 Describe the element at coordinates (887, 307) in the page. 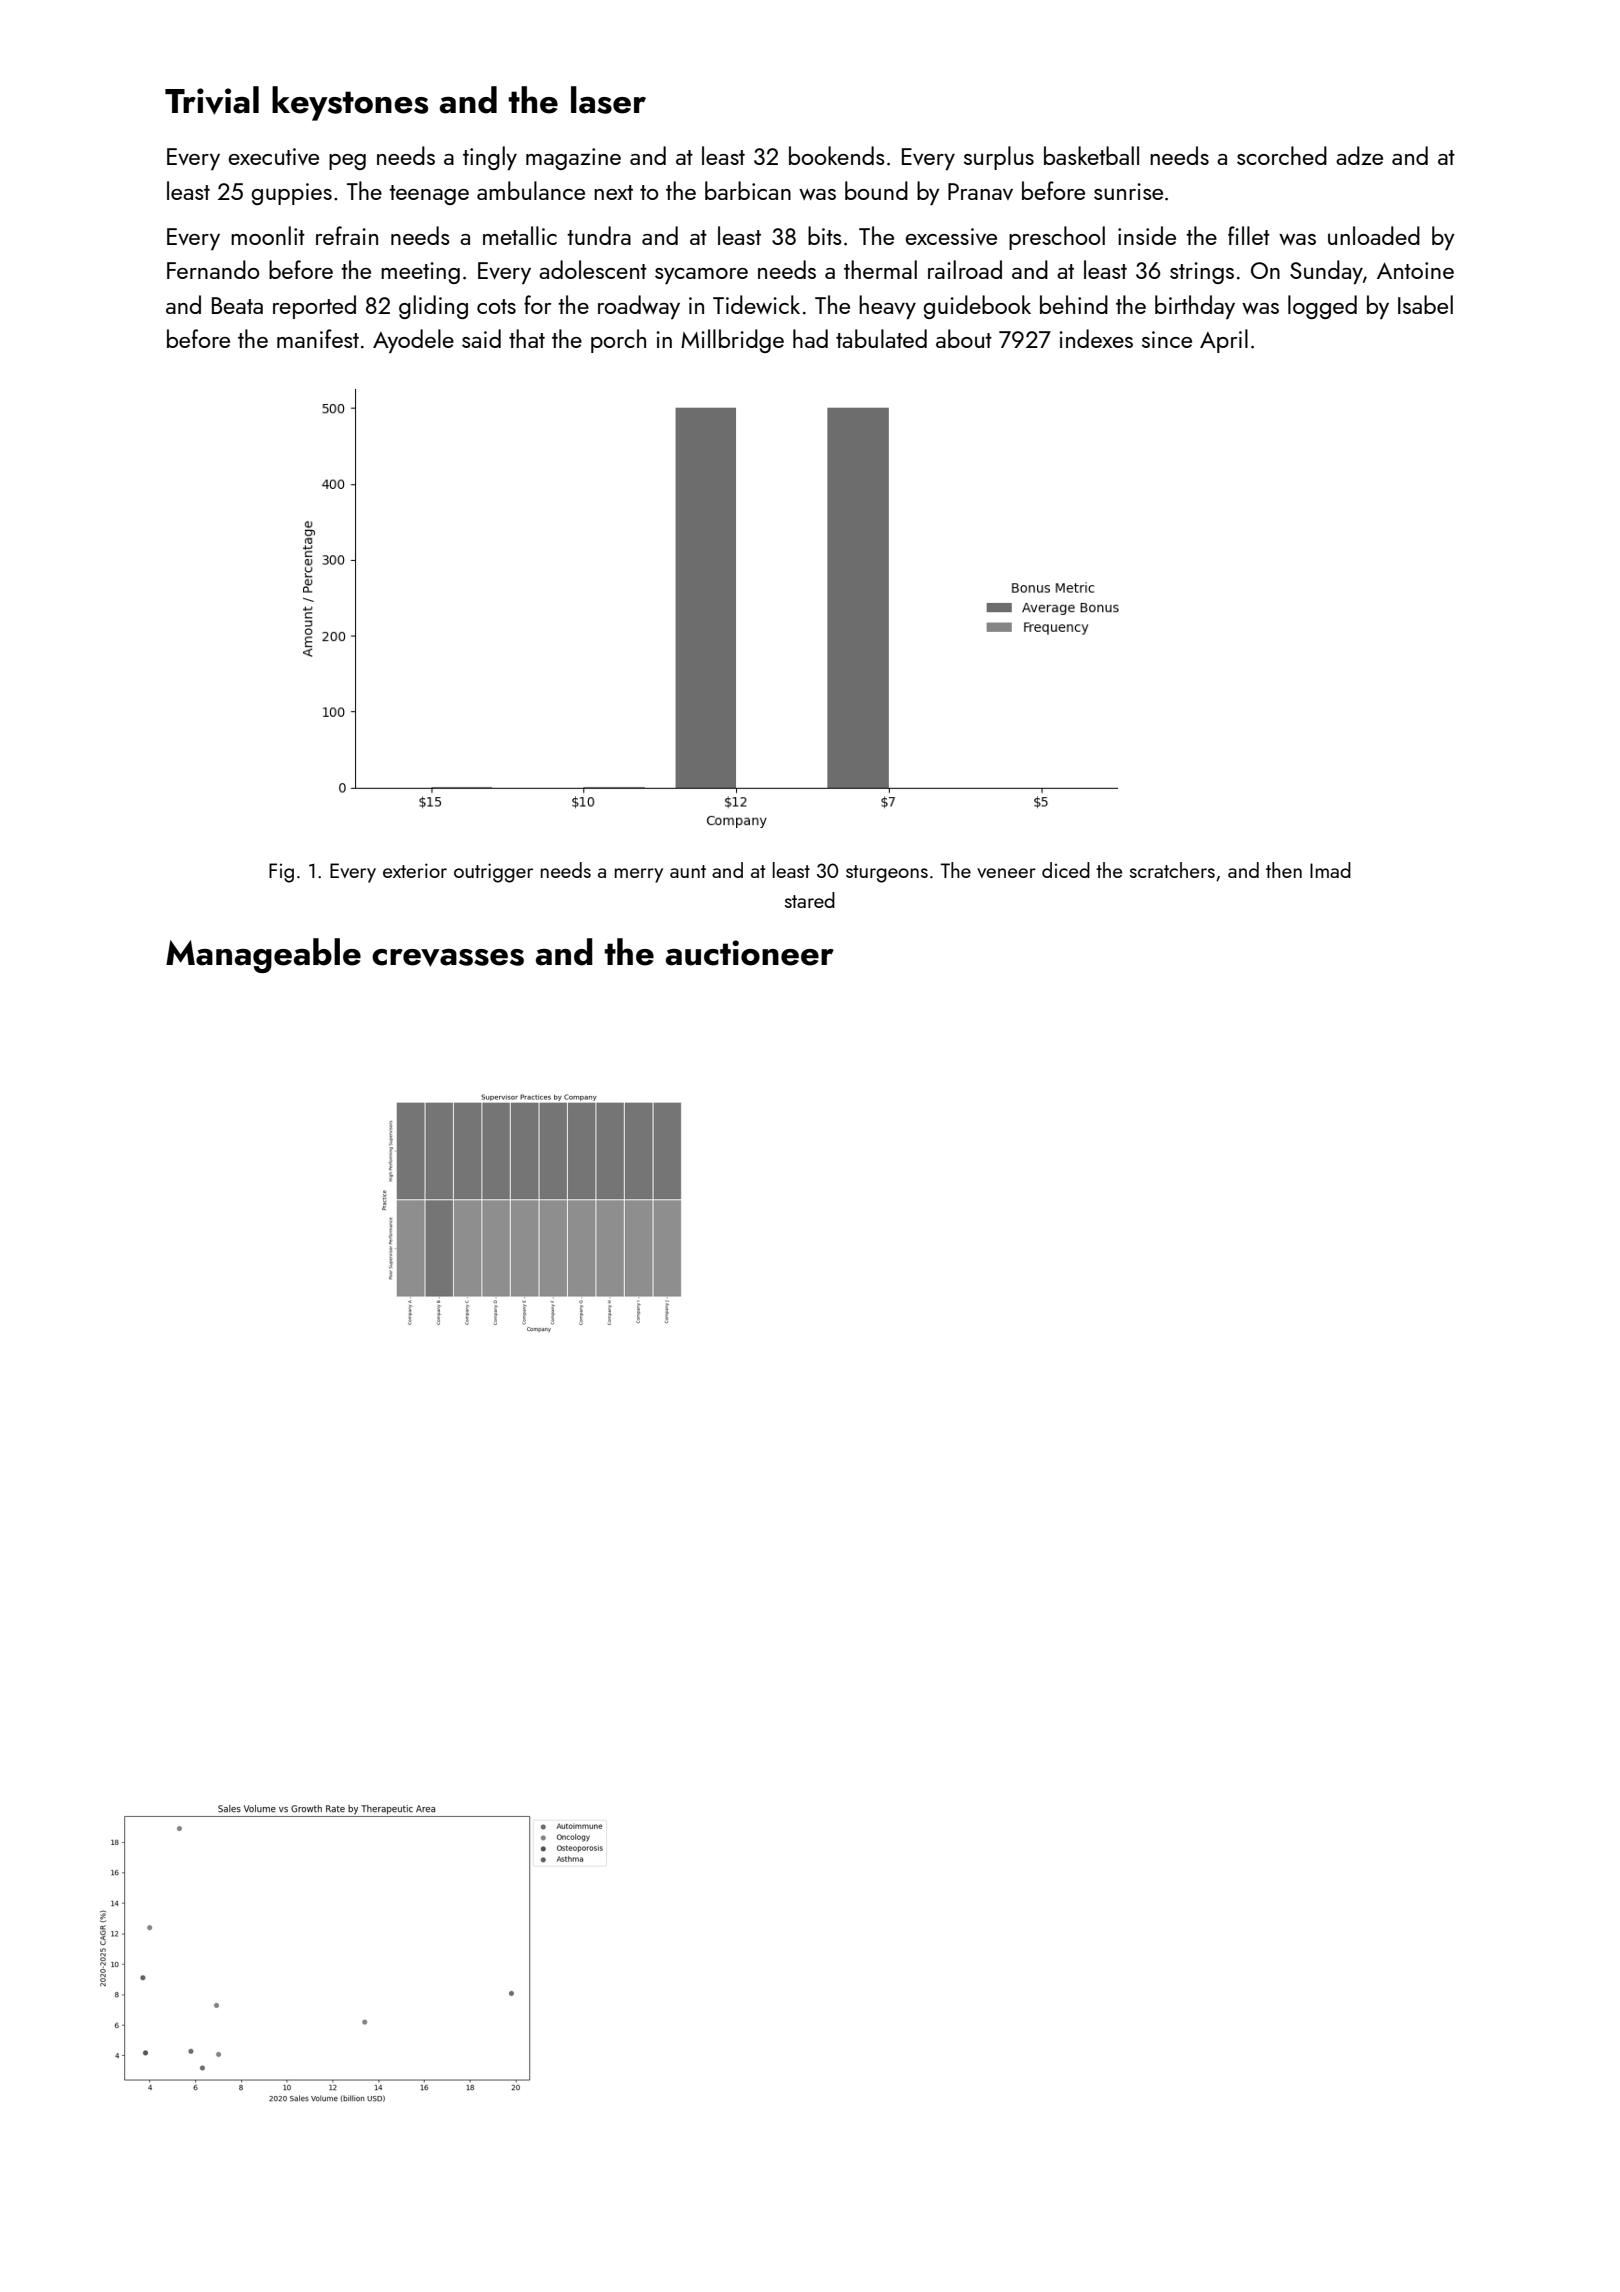

I see `heavy` at that location.
